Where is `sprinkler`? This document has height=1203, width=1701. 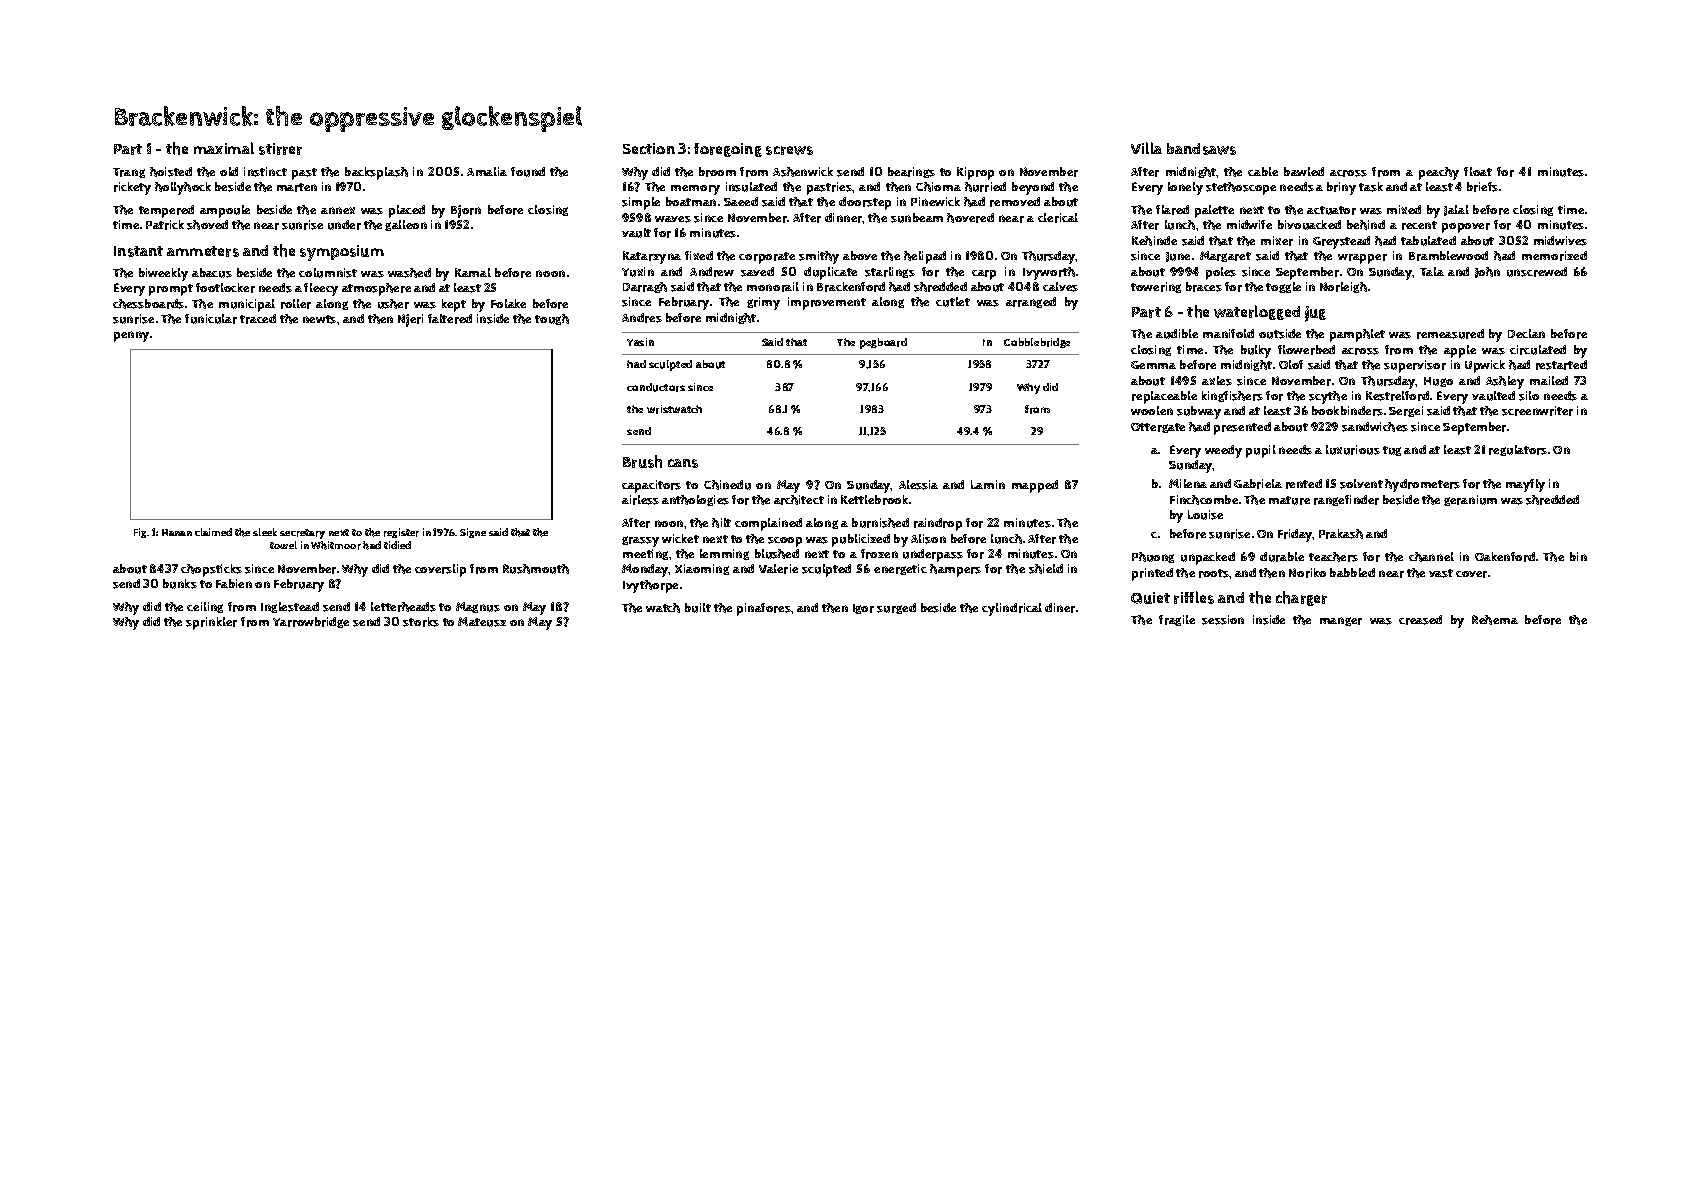
sprinkler is located at coordinates (211, 623).
